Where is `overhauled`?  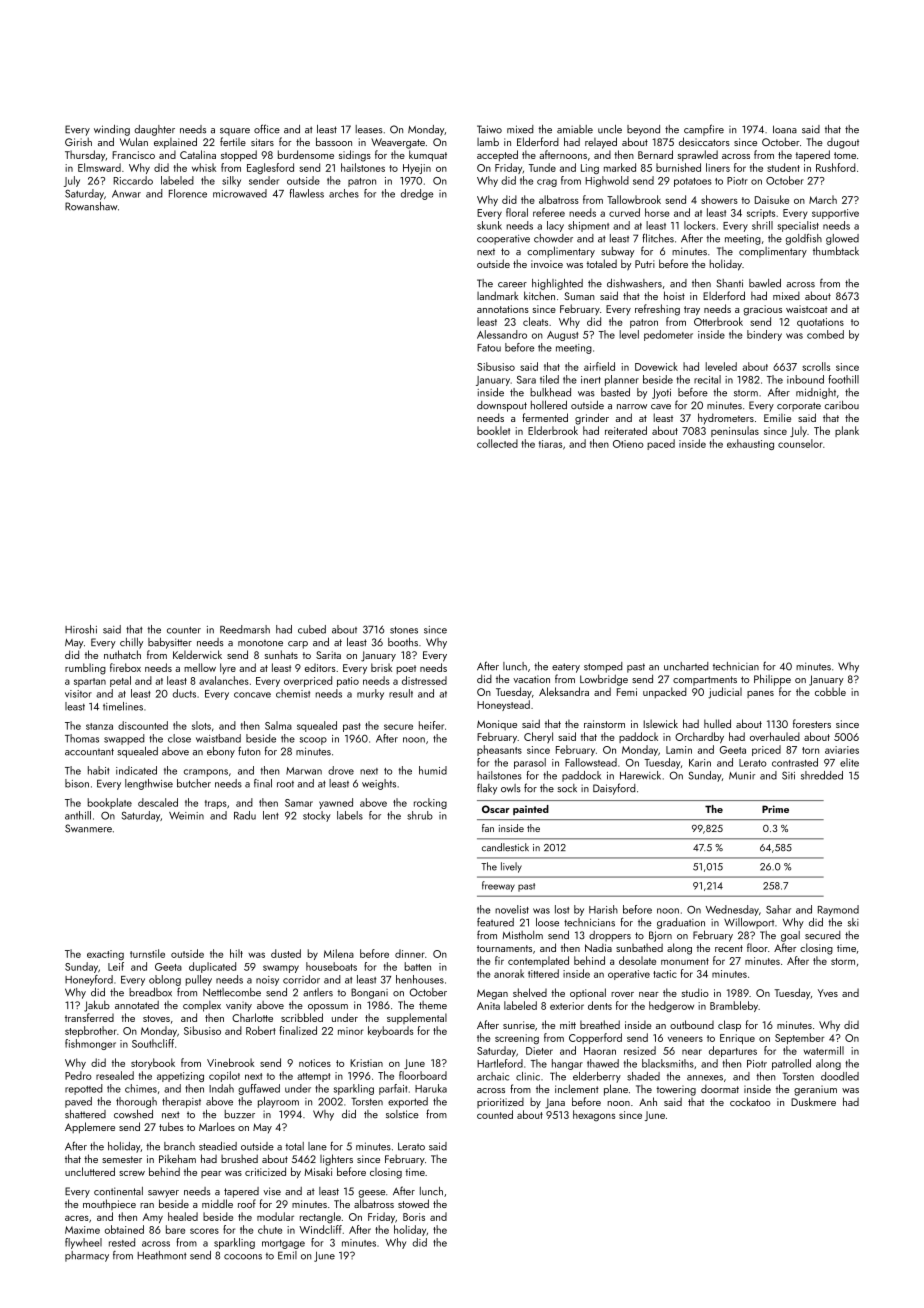 overhauled is located at coordinates (775, 736).
